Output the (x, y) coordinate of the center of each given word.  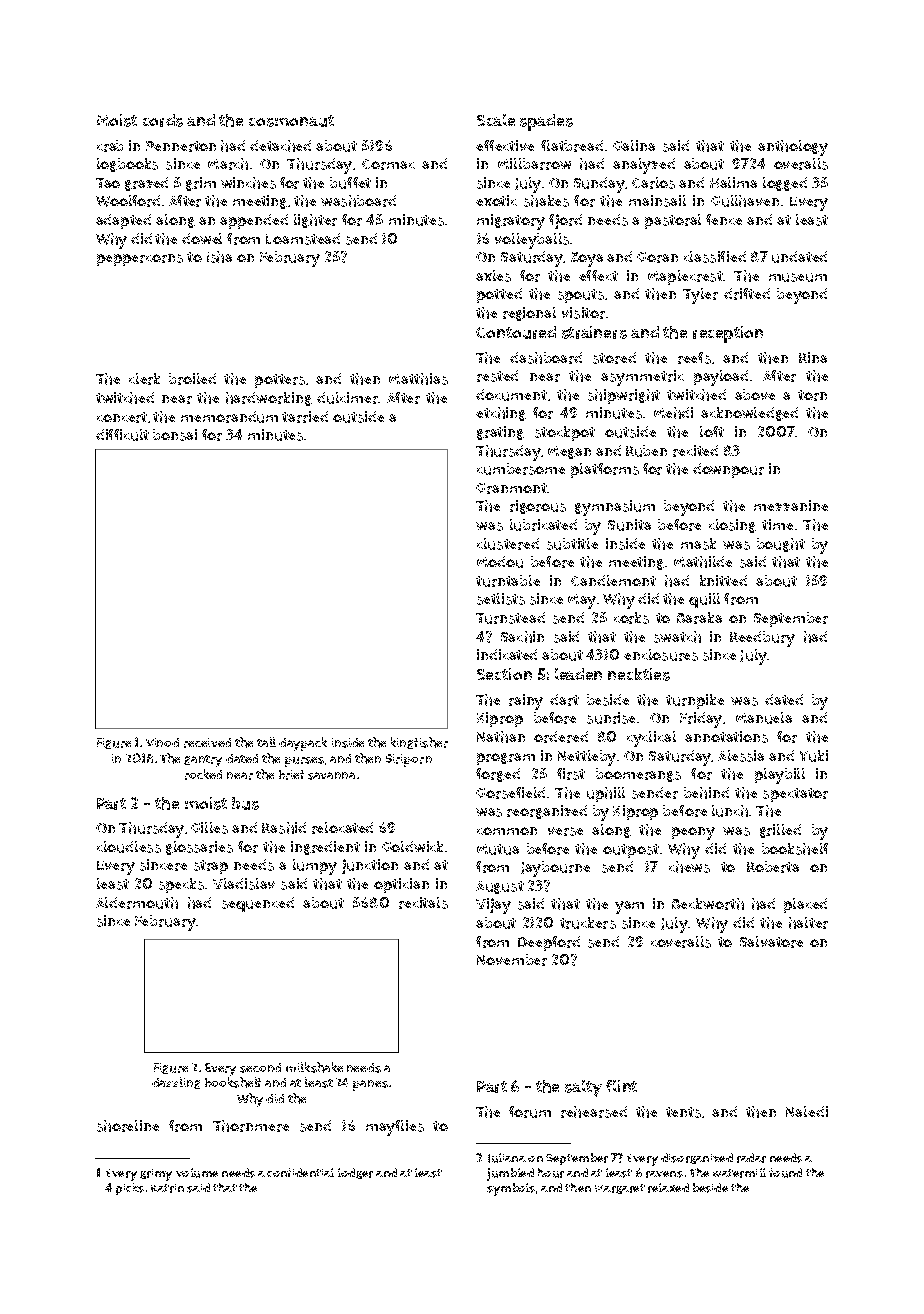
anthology (793, 148)
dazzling (176, 1083)
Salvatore (771, 942)
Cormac (388, 164)
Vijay (493, 906)
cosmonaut (291, 121)
